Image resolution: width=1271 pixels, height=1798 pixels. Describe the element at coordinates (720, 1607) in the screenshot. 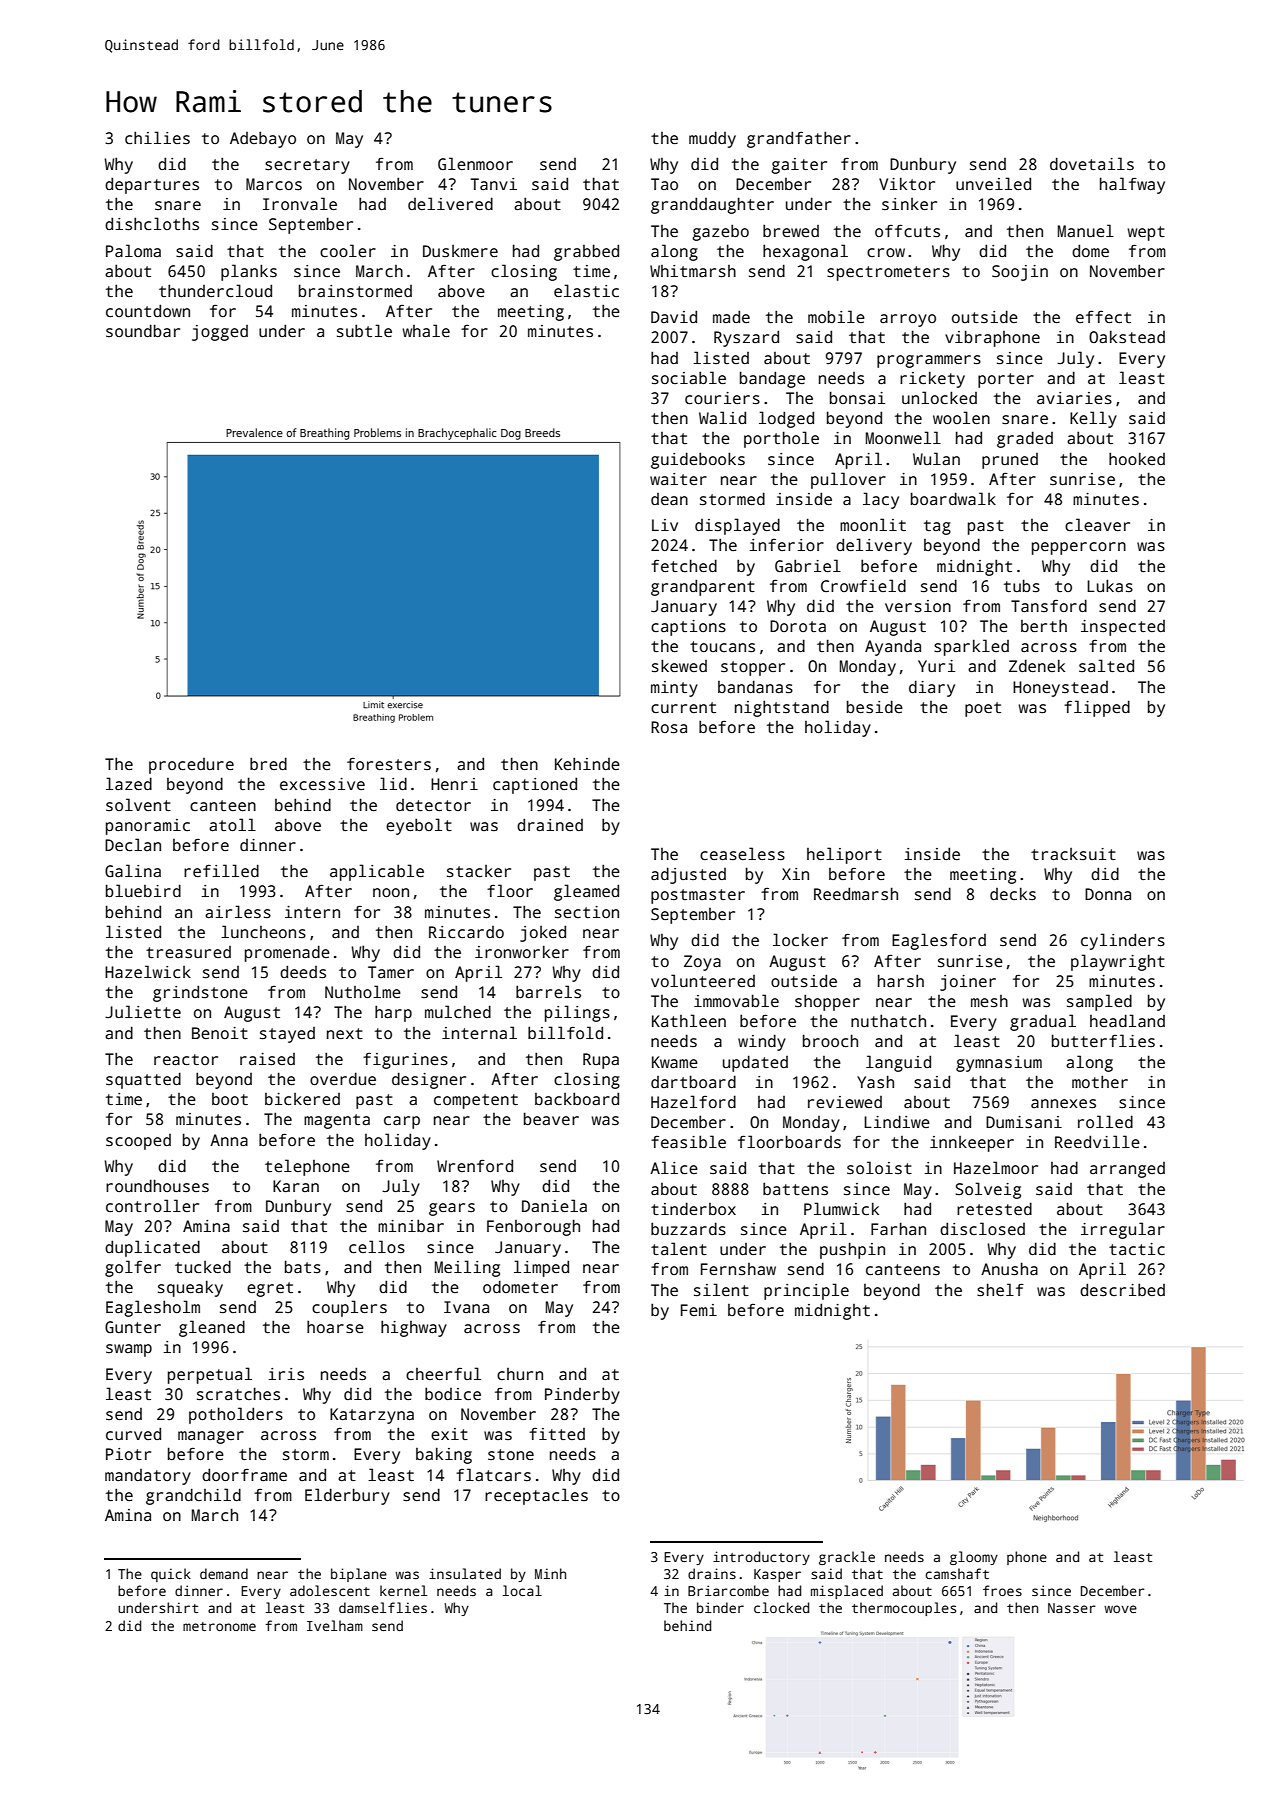

I see `binder` at that location.
